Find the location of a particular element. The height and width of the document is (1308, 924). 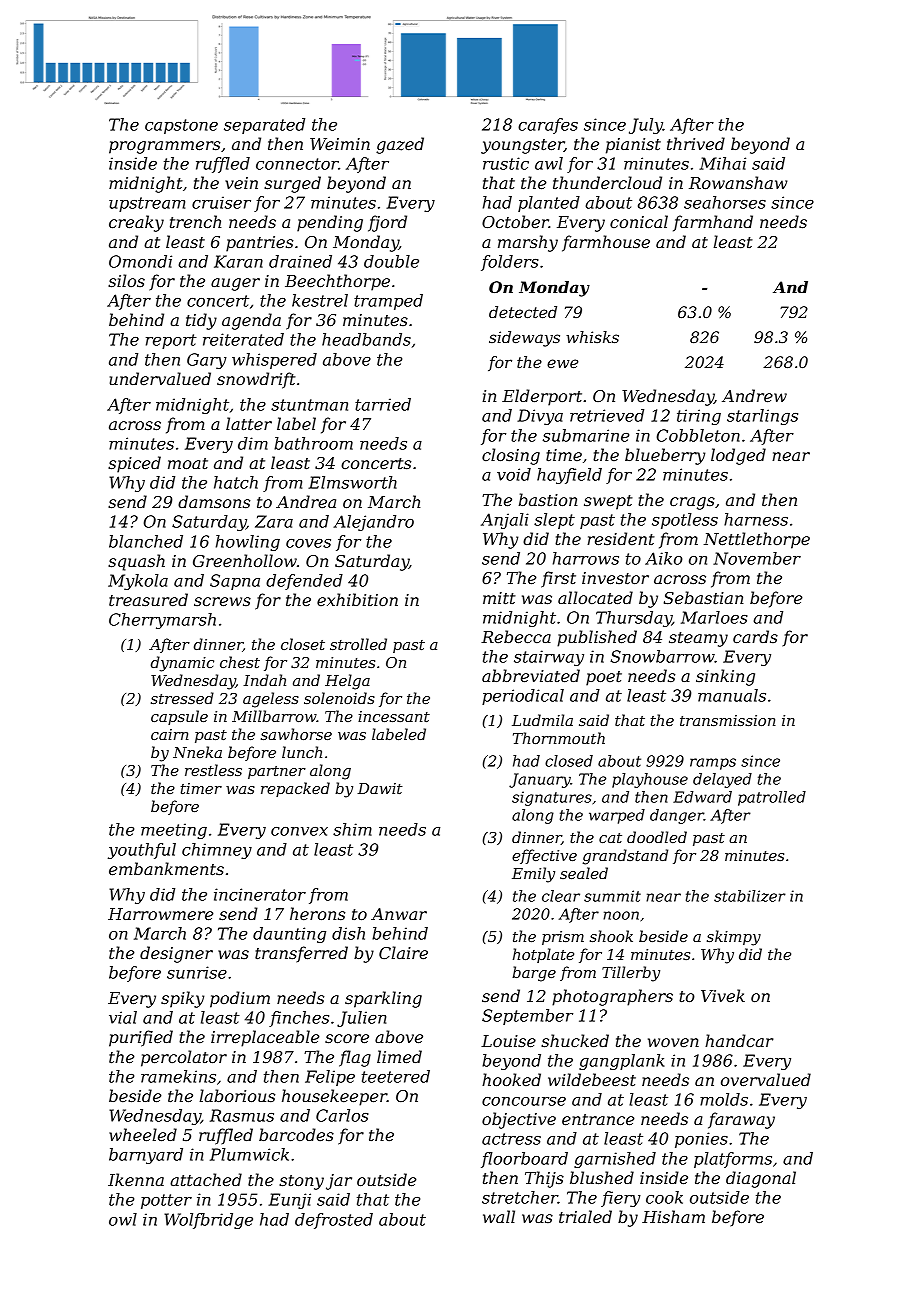

carafes is located at coordinates (548, 126).
